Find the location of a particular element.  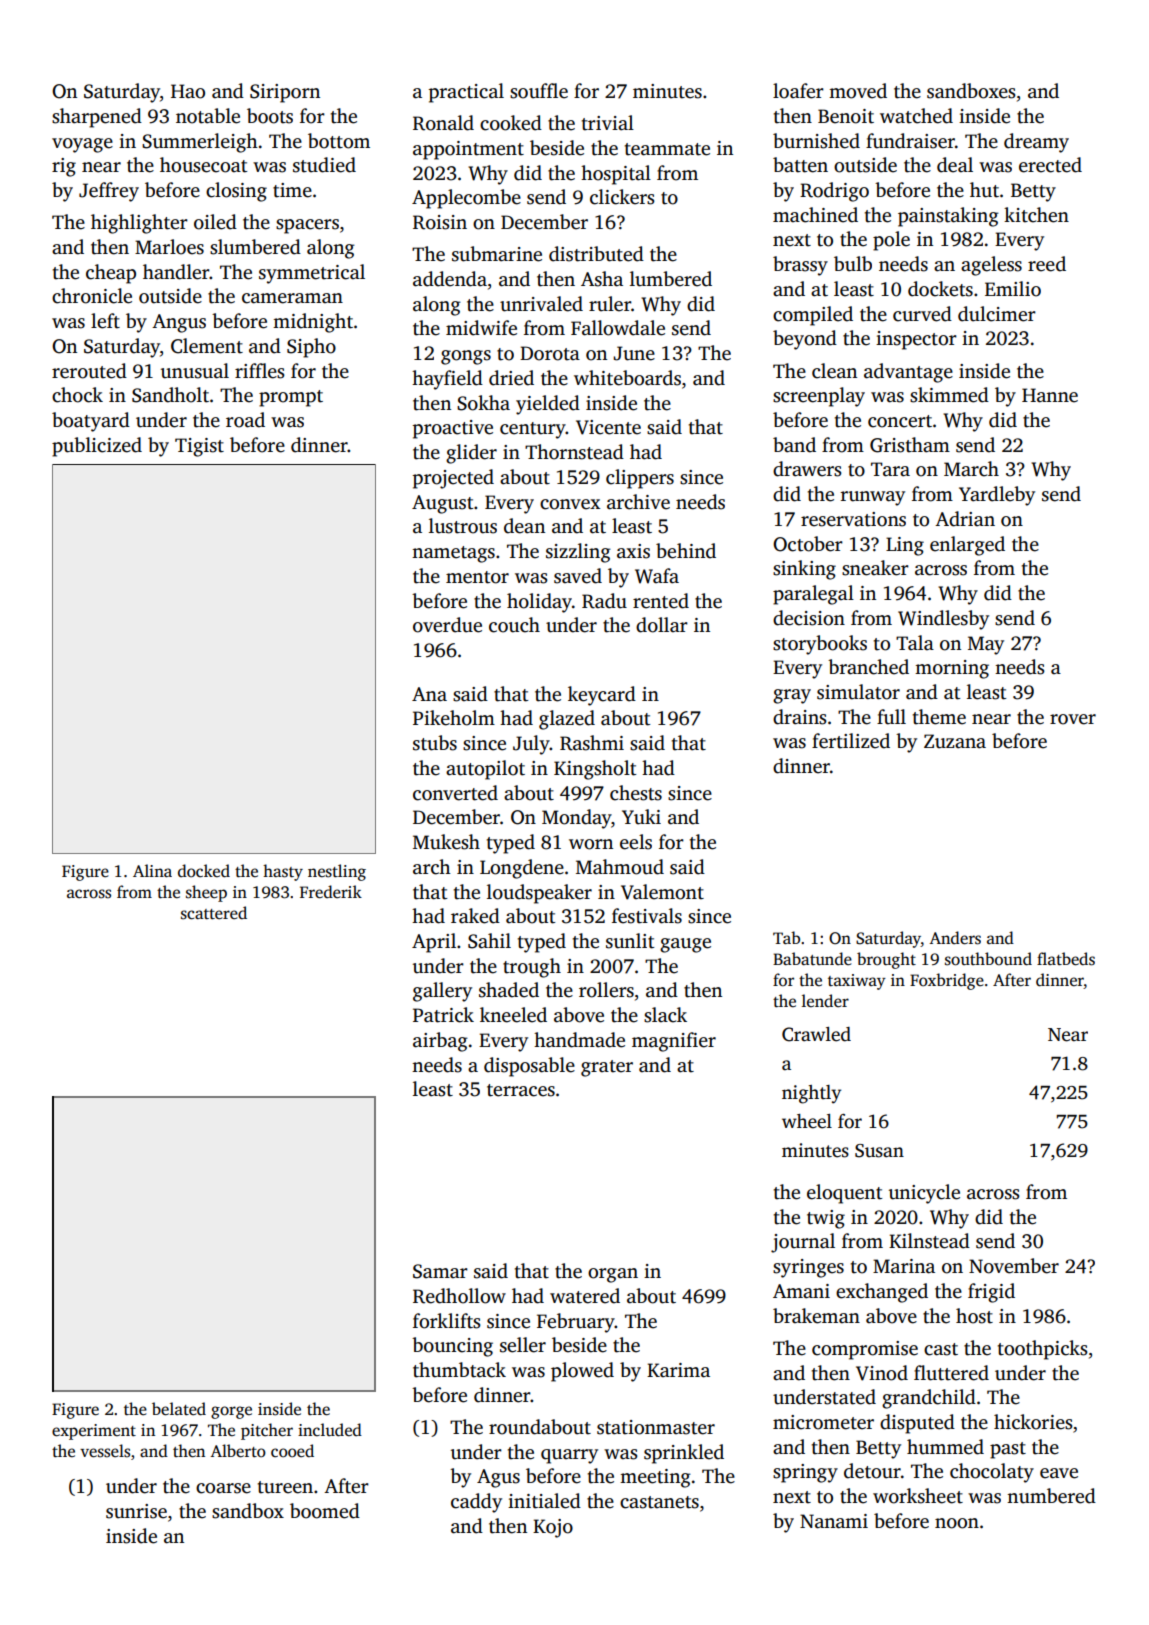

sheep is located at coordinates (206, 893).
